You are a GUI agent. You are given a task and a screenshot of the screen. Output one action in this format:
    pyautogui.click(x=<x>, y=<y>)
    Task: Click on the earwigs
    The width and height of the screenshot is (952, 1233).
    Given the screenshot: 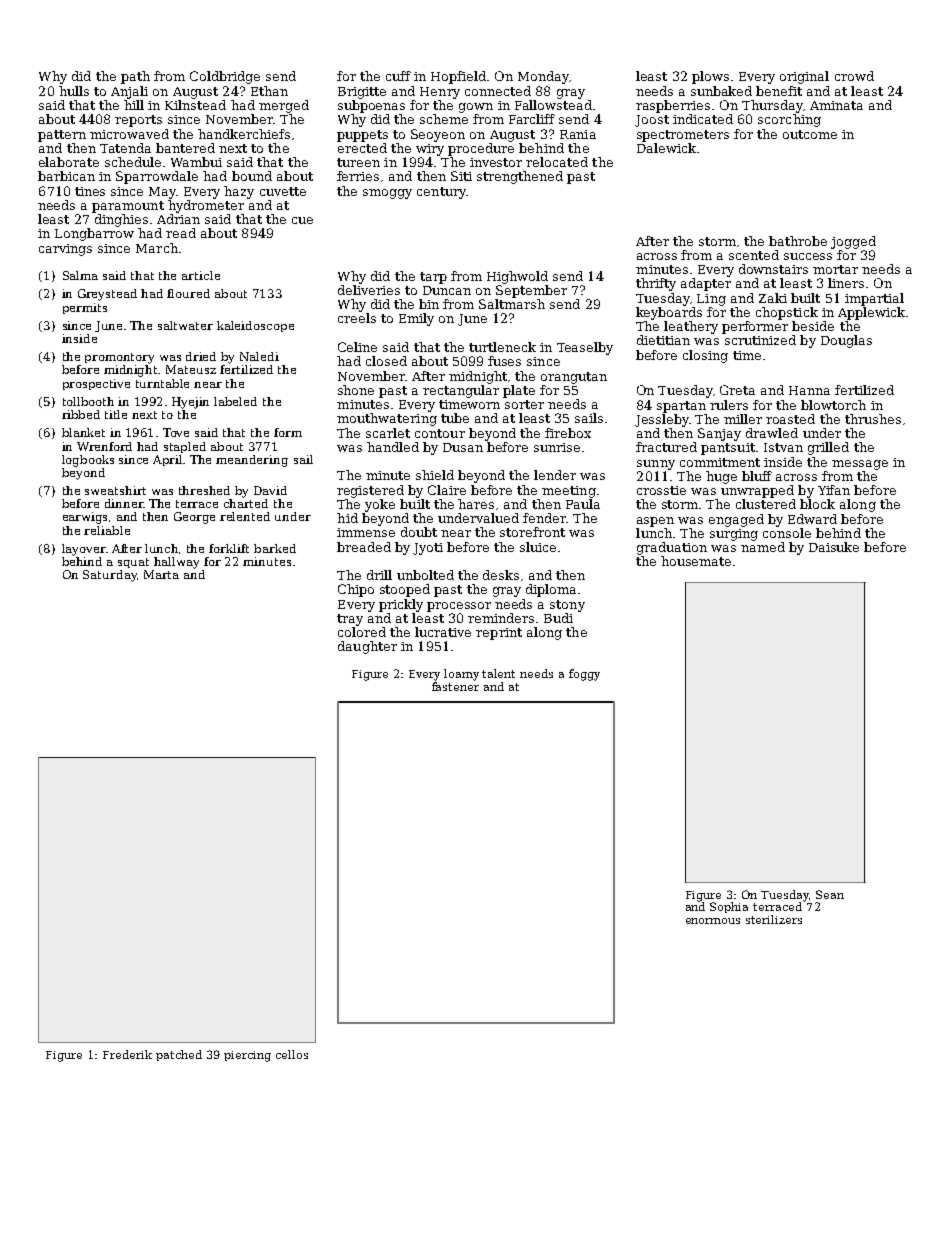 What is the action you would take?
    pyautogui.click(x=85, y=518)
